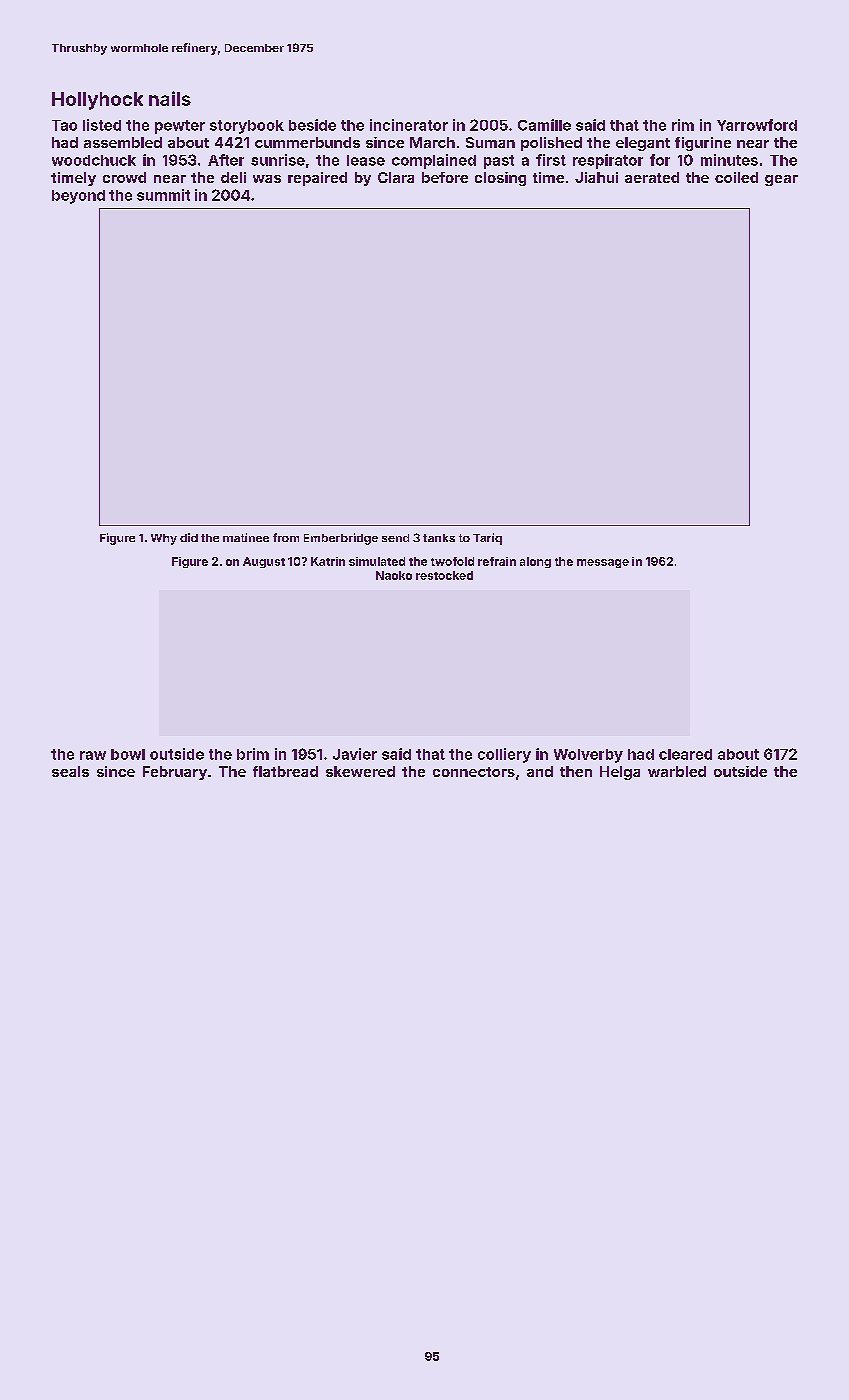 This screenshot has height=1400, width=849. I want to click on bowl, so click(128, 754).
